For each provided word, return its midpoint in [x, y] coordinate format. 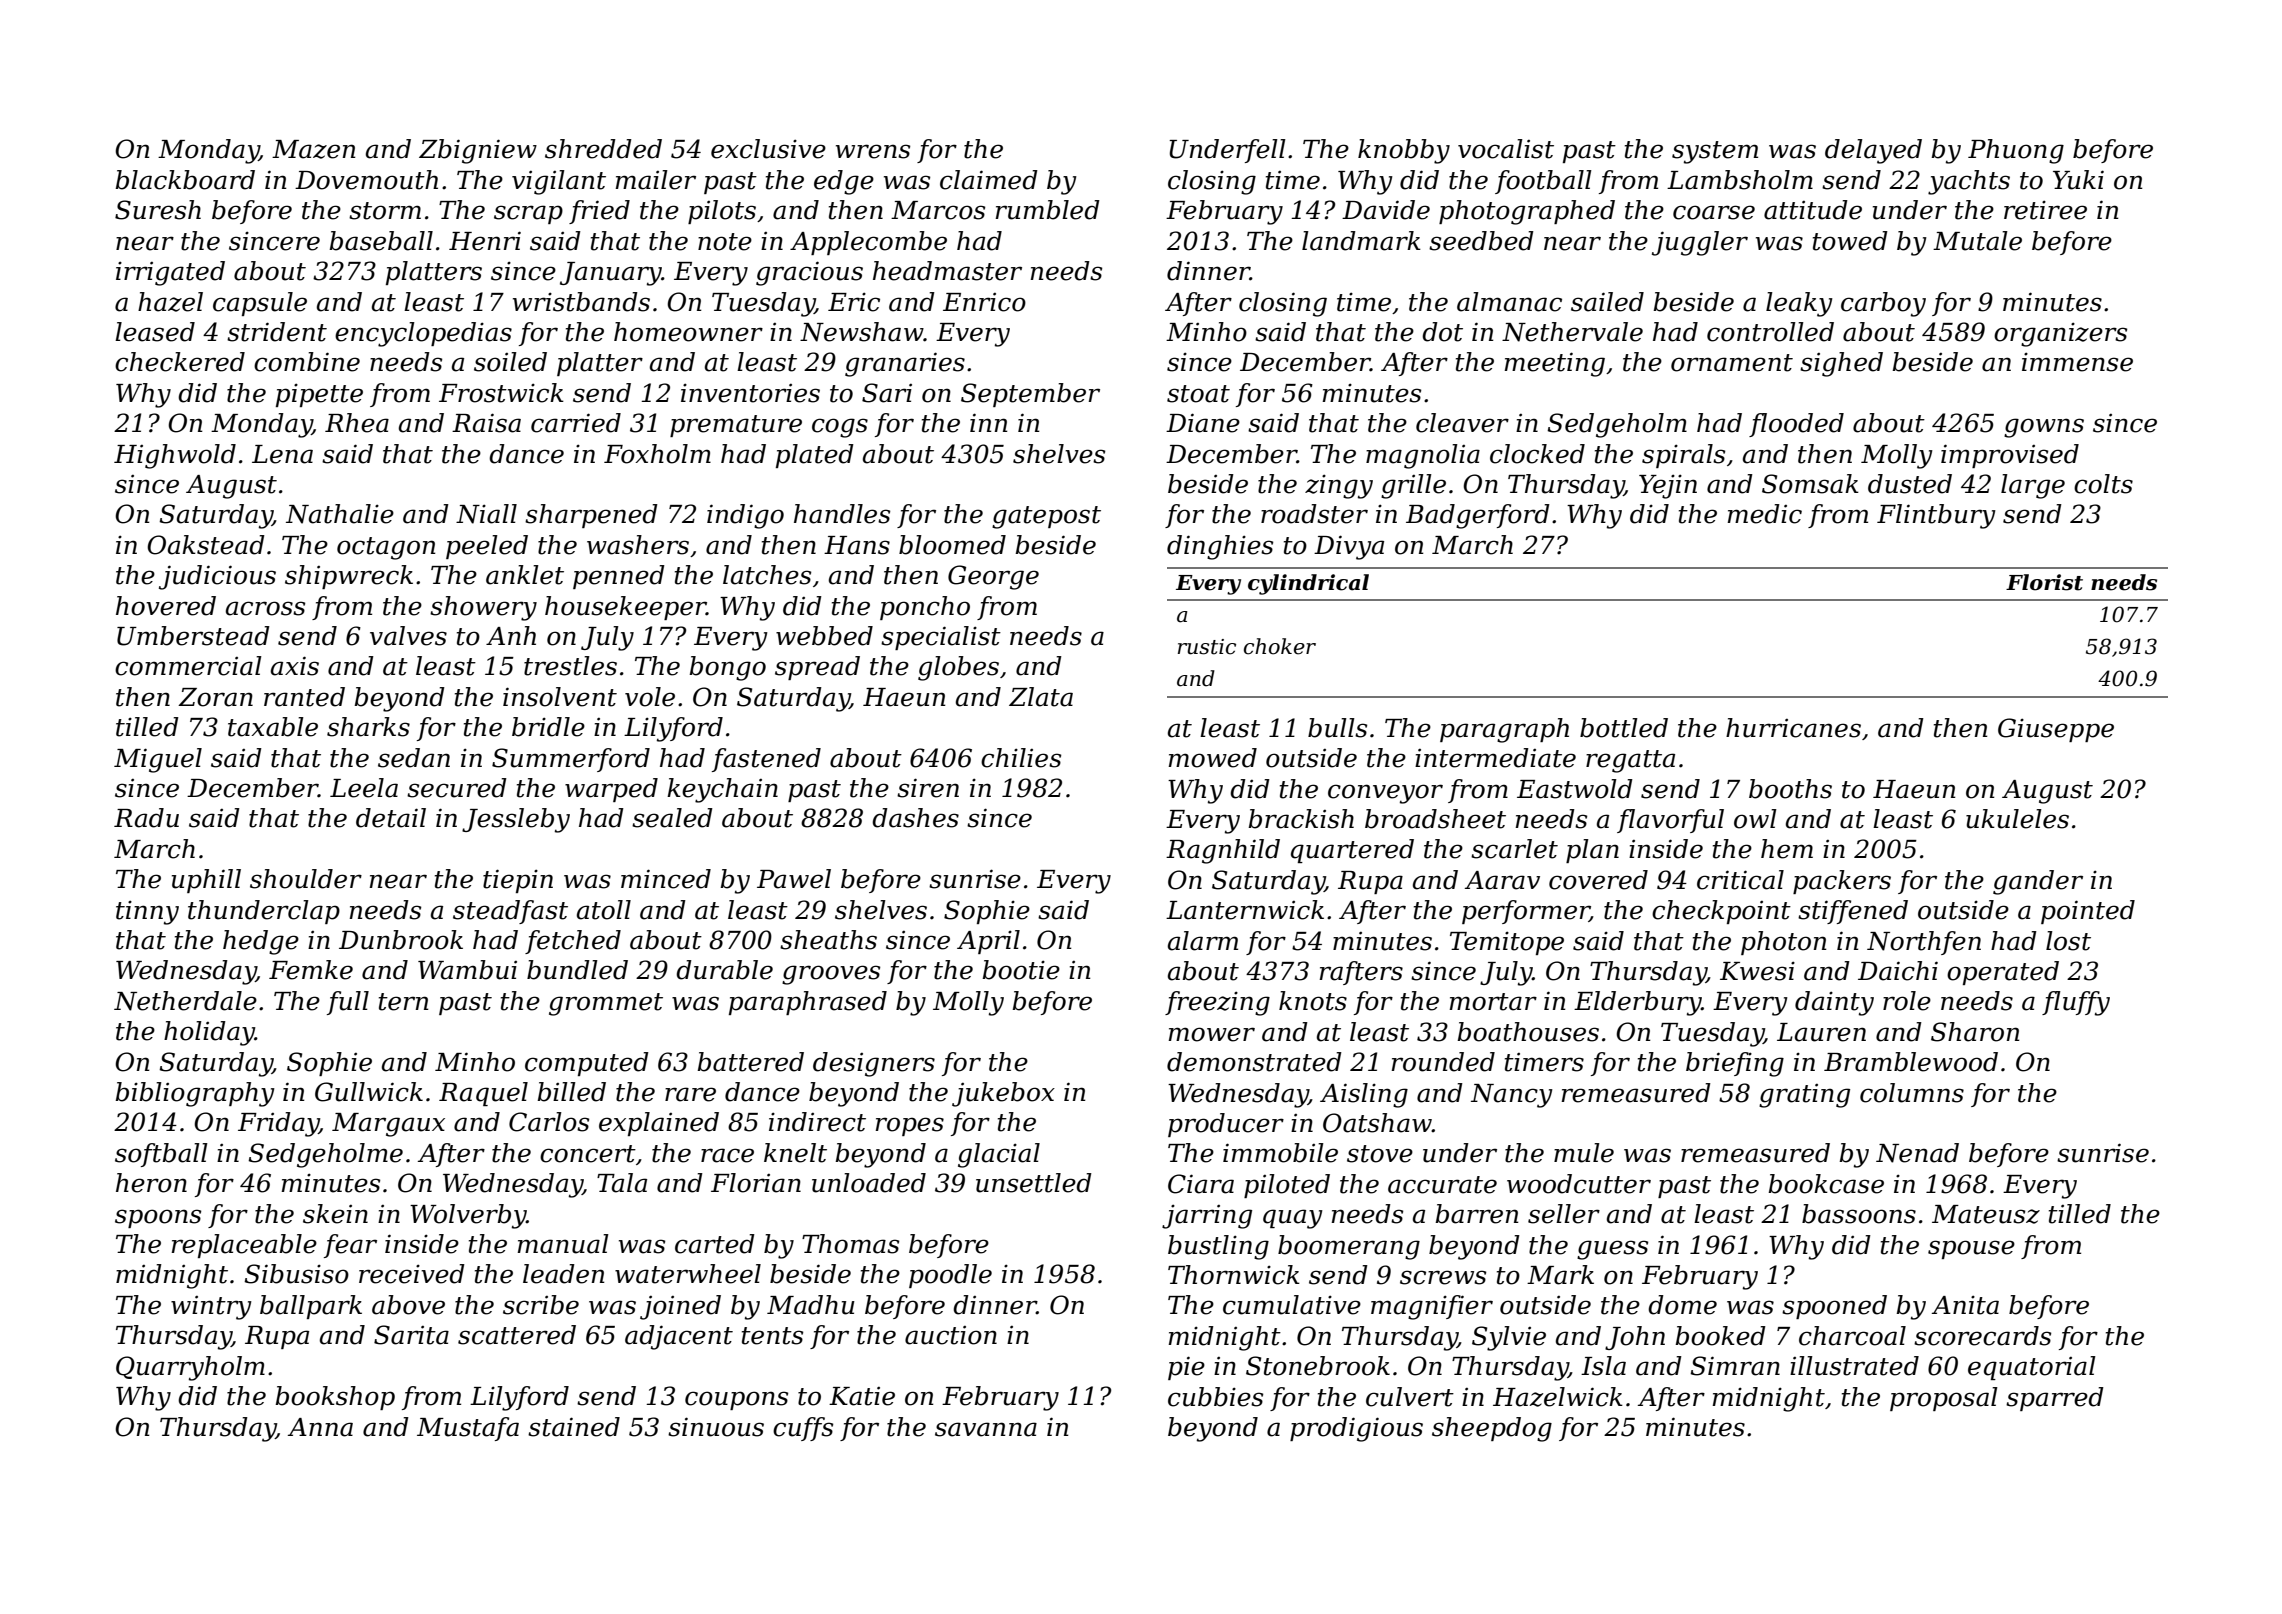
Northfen [1924, 943]
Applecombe [868, 243]
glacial [999, 1155]
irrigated [170, 273]
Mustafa [468, 1429]
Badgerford [1478, 516]
